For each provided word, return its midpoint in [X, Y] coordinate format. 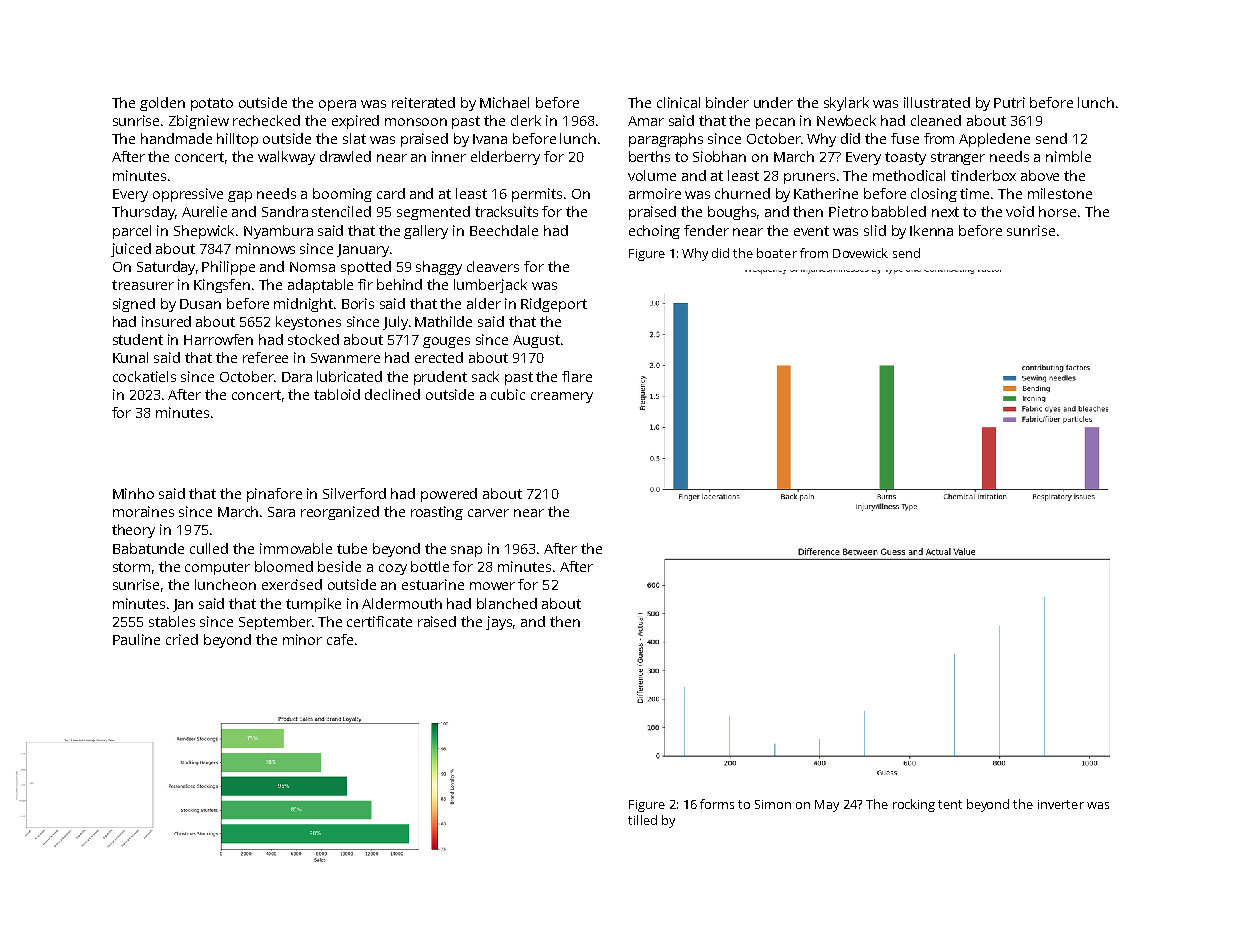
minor [302, 639]
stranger [958, 158]
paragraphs [666, 140]
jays [499, 623]
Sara [281, 512]
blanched [507, 603]
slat [354, 138]
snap [466, 551]
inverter [1061, 804]
